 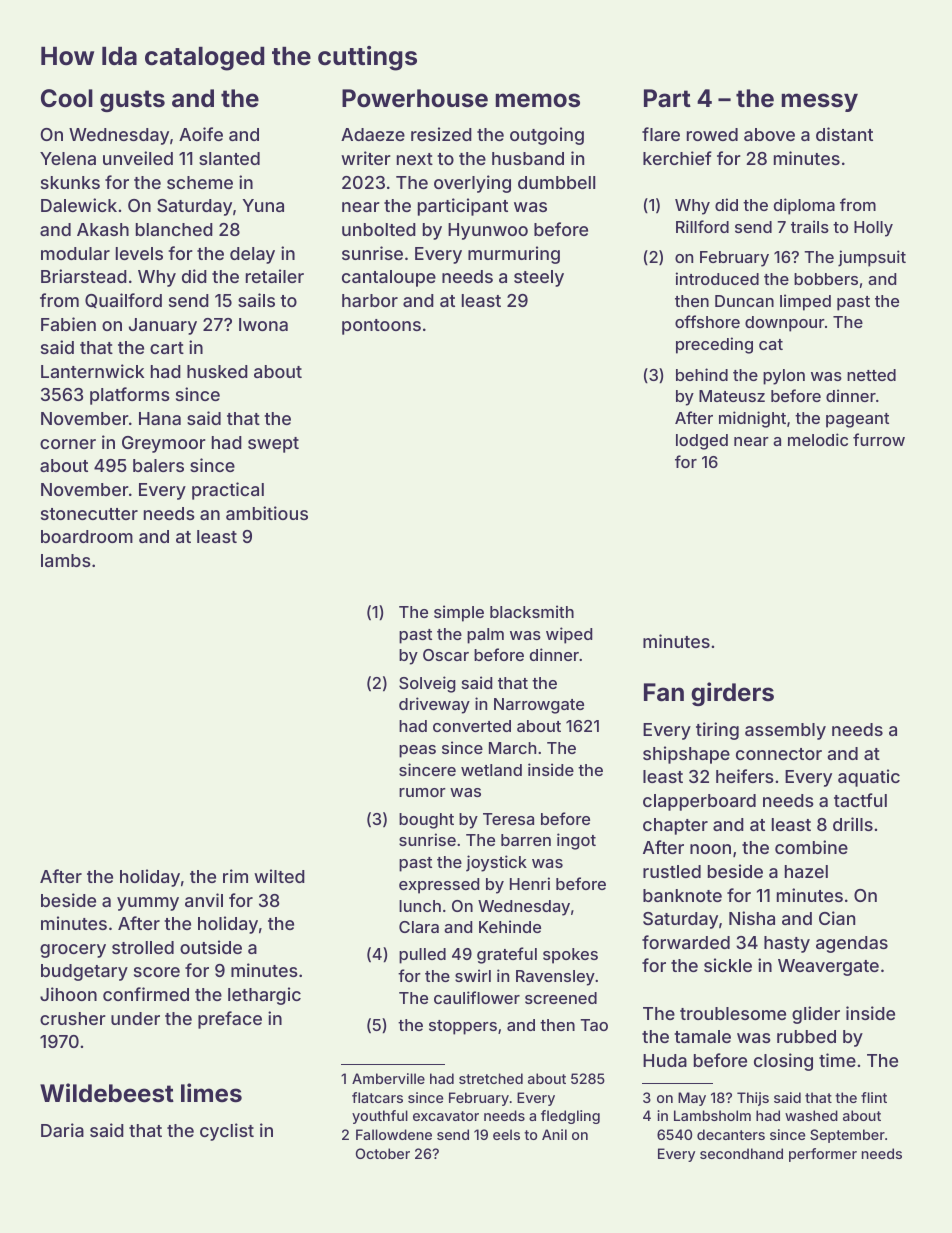 What do you see at coordinates (73, 951) in the screenshot?
I see `grocery` at bounding box center [73, 951].
